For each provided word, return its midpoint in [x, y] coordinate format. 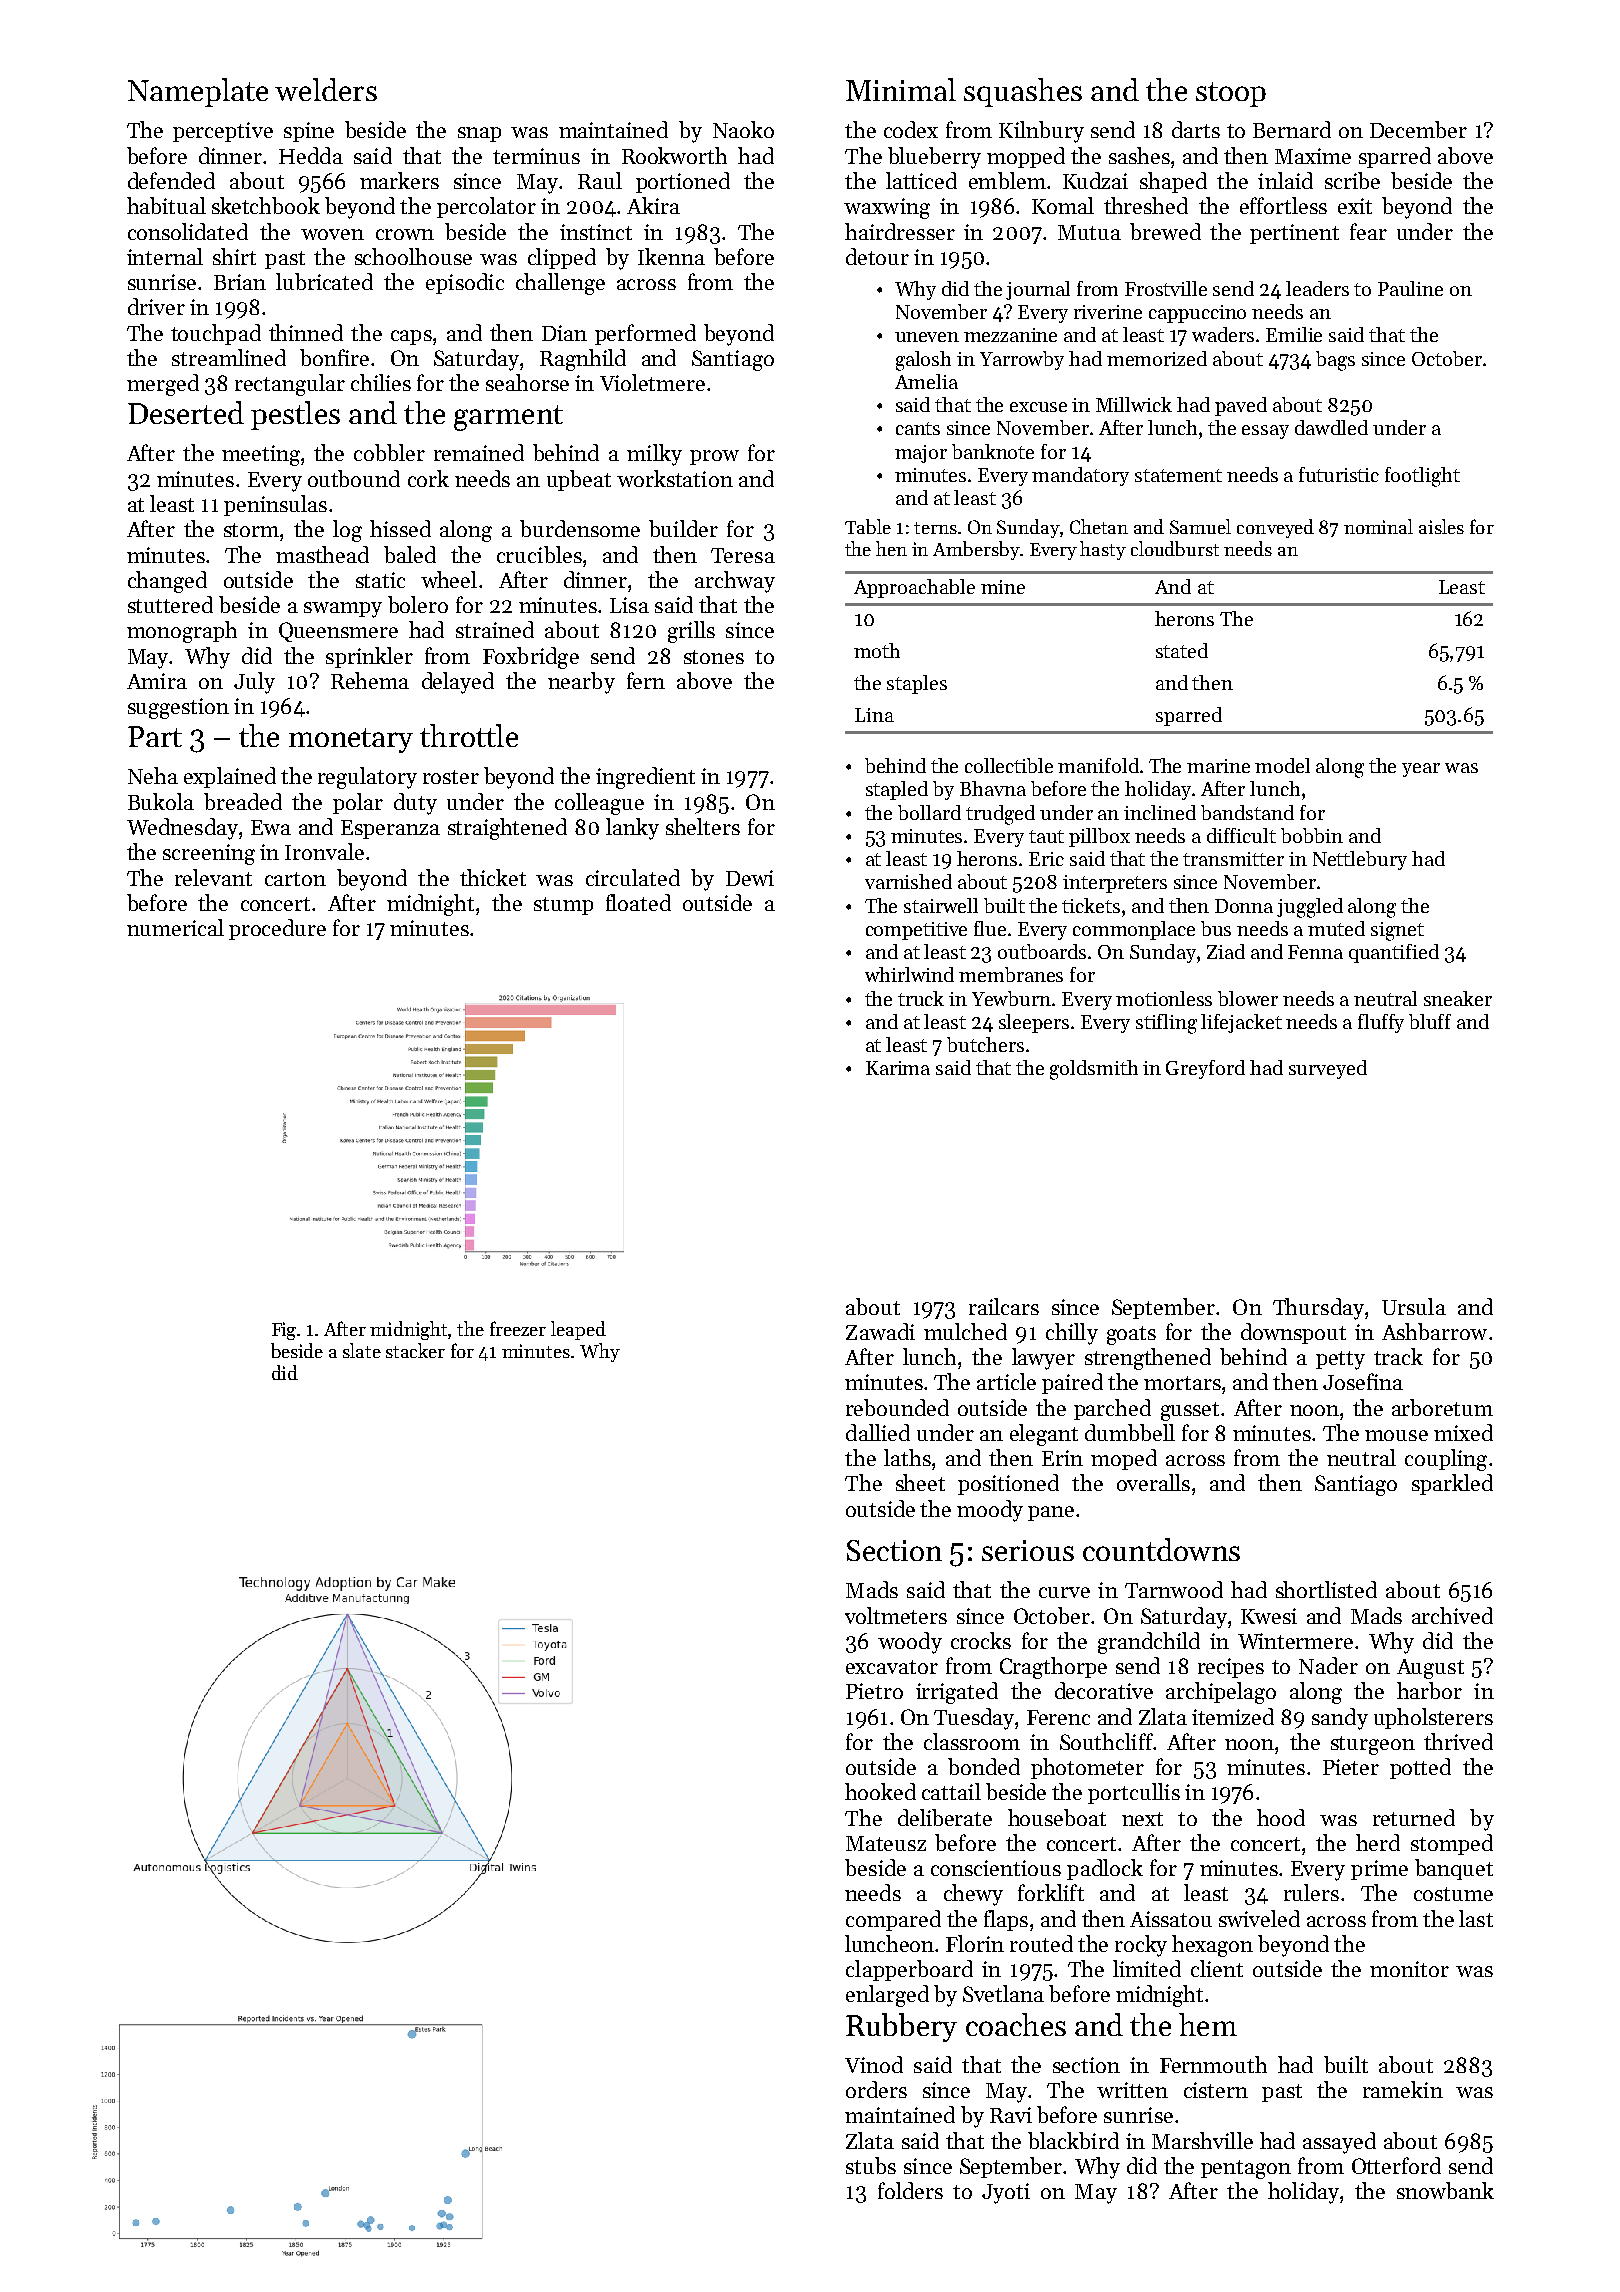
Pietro [874, 1691]
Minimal [901, 89]
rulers [1311, 1892]
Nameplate [198, 92]
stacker [415, 1350]
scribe [1352, 180]
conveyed [1275, 528]
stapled [897, 790]
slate [362, 1350]
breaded [243, 801]
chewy [973, 1895]
